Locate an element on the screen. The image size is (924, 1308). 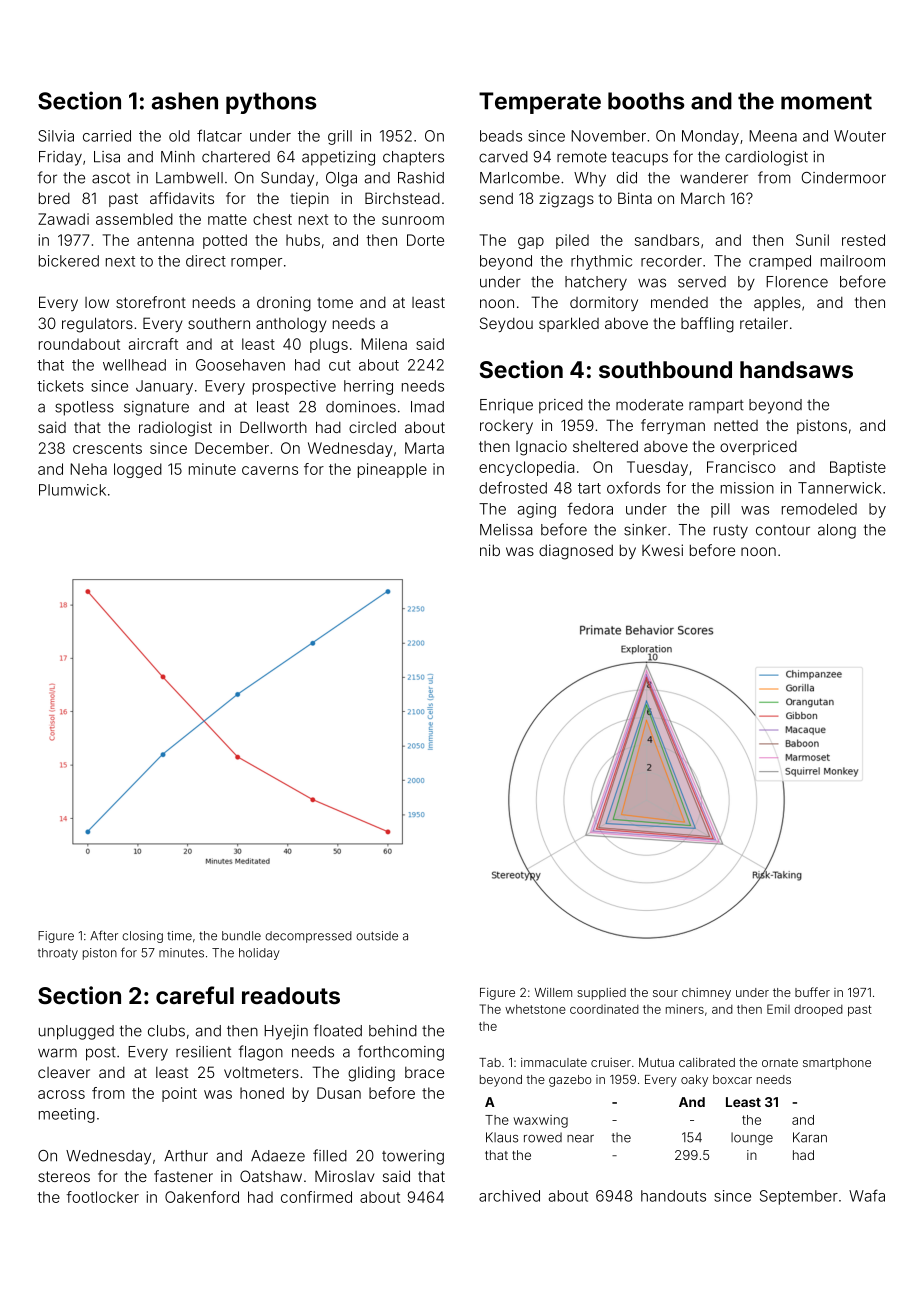
regulators is located at coordinates (97, 325).
